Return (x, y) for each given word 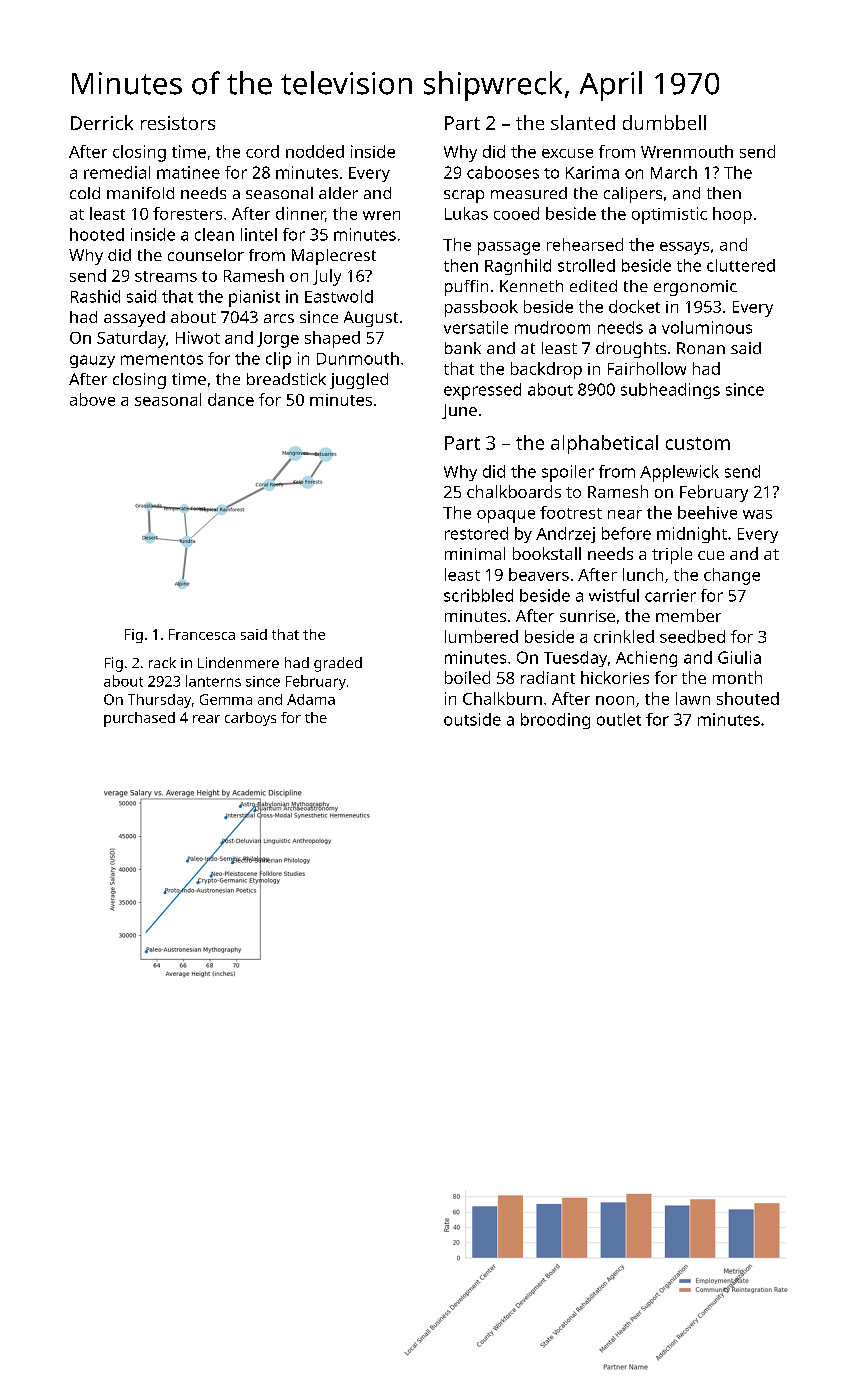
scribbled (478, 595)
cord (262, 151)
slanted (583, 122)
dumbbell (664, 122)
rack (162, 662)
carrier (670, 595)
